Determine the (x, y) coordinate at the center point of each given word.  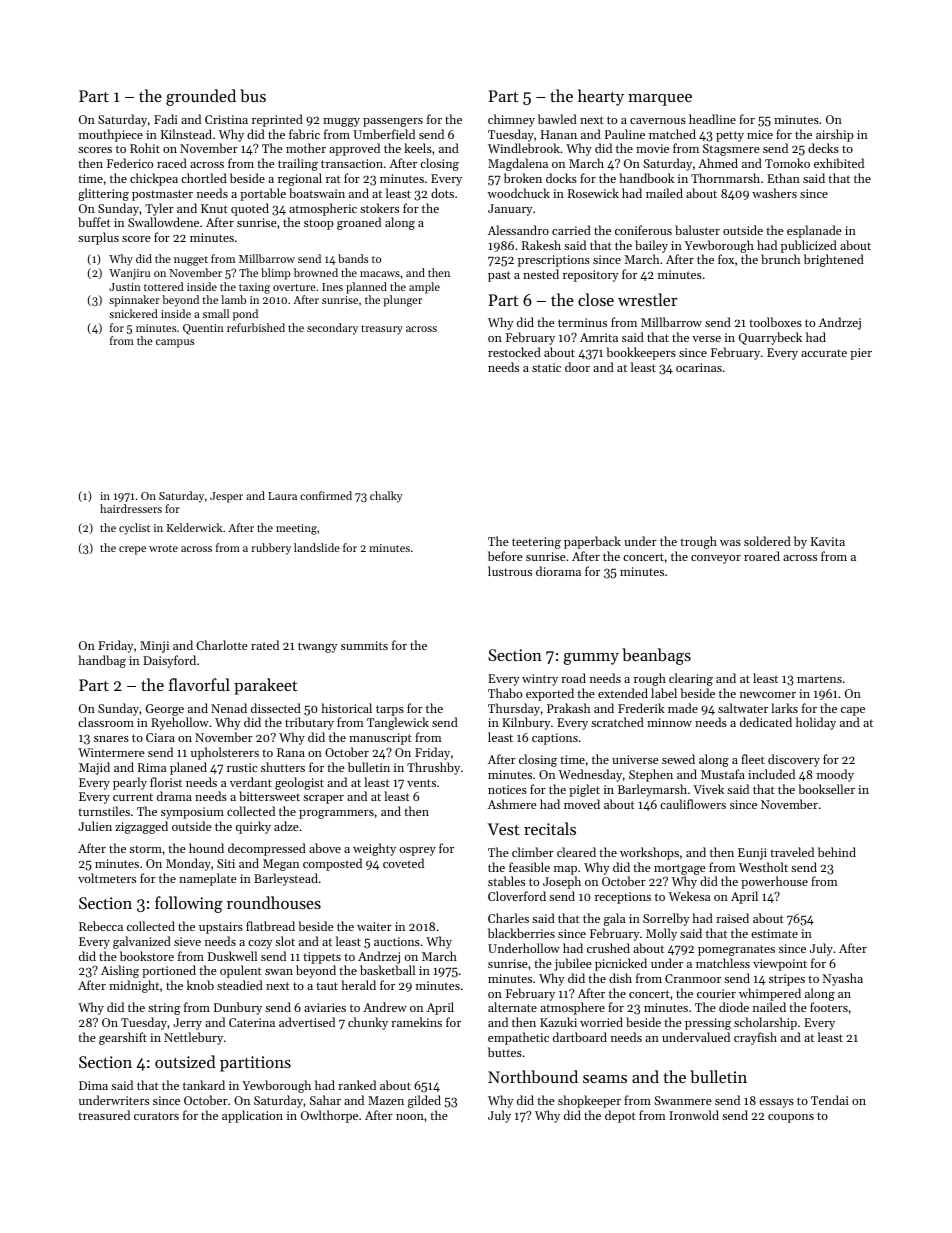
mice (760, 134)
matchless (723, 963)
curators (156, 1116)
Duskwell (232, 956)
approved (354, 149)
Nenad (229, 708)
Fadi (166, 119)
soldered (767, 541)
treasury (382, 330)
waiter (374, 926)
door (577, 367)
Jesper (226, 497)
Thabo (505, 693)
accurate (824, 353)
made (683, 708)
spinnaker (134, 301)
